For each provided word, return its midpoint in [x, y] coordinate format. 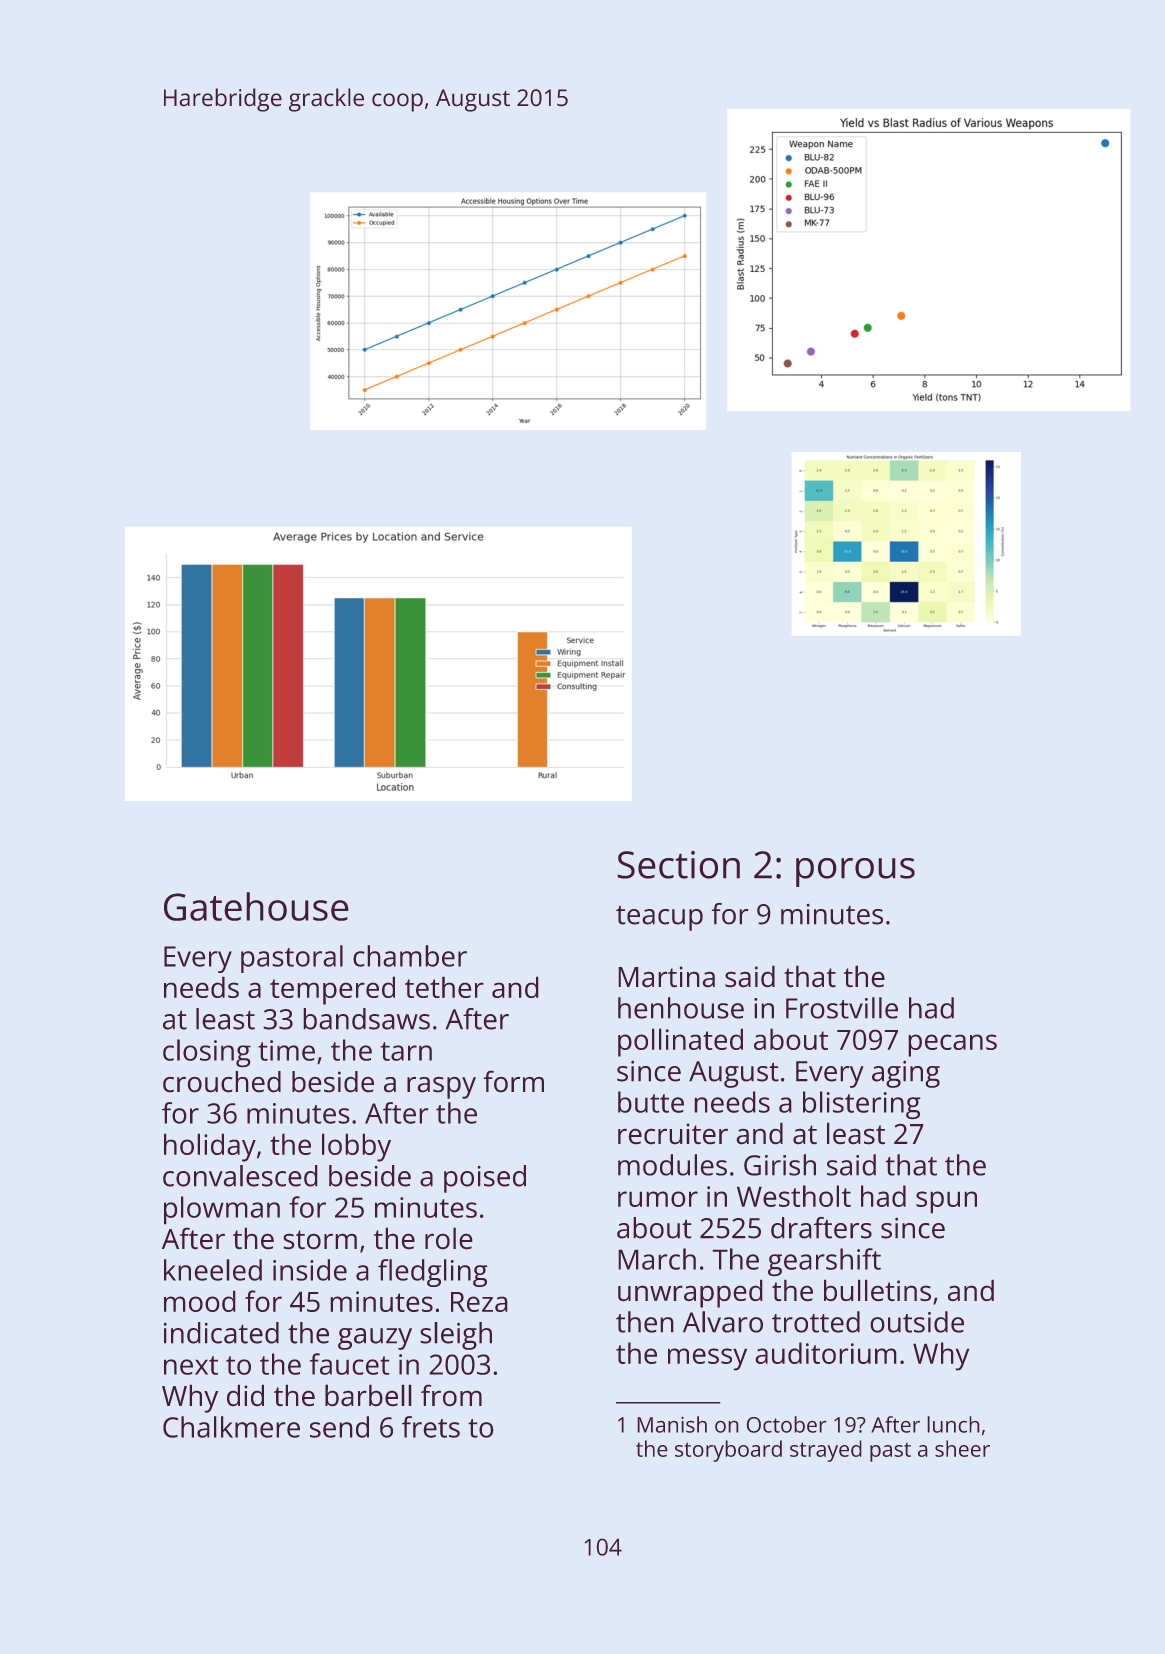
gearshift [824, 1262]
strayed [825, 1451]
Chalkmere [231, 1427]
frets [431, 1427]
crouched [222, 1081]
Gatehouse [256, 906]
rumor [658, 1199]
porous [855, 872]
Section [679, 865]
